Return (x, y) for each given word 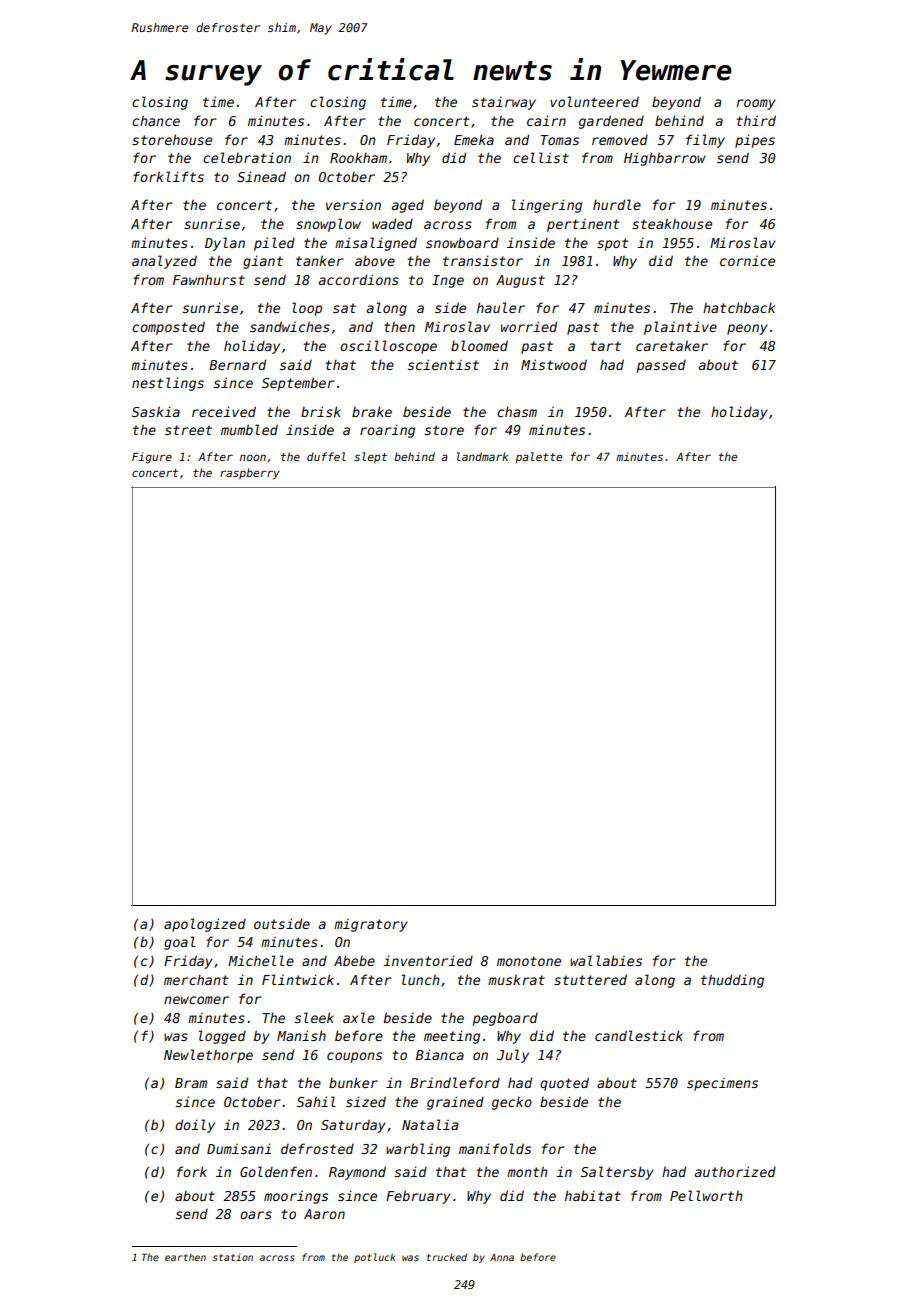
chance (156, 120)
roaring (387, 431)
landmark (482, 456)
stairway (504, 103)
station (233, 1257)
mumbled (249, 429)
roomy (756, 104)
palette (538, 457)
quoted (564, 1084)
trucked (447, 1257)
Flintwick (298, 979)
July (513, 1056)
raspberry (250, 474)
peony (747, 329)
